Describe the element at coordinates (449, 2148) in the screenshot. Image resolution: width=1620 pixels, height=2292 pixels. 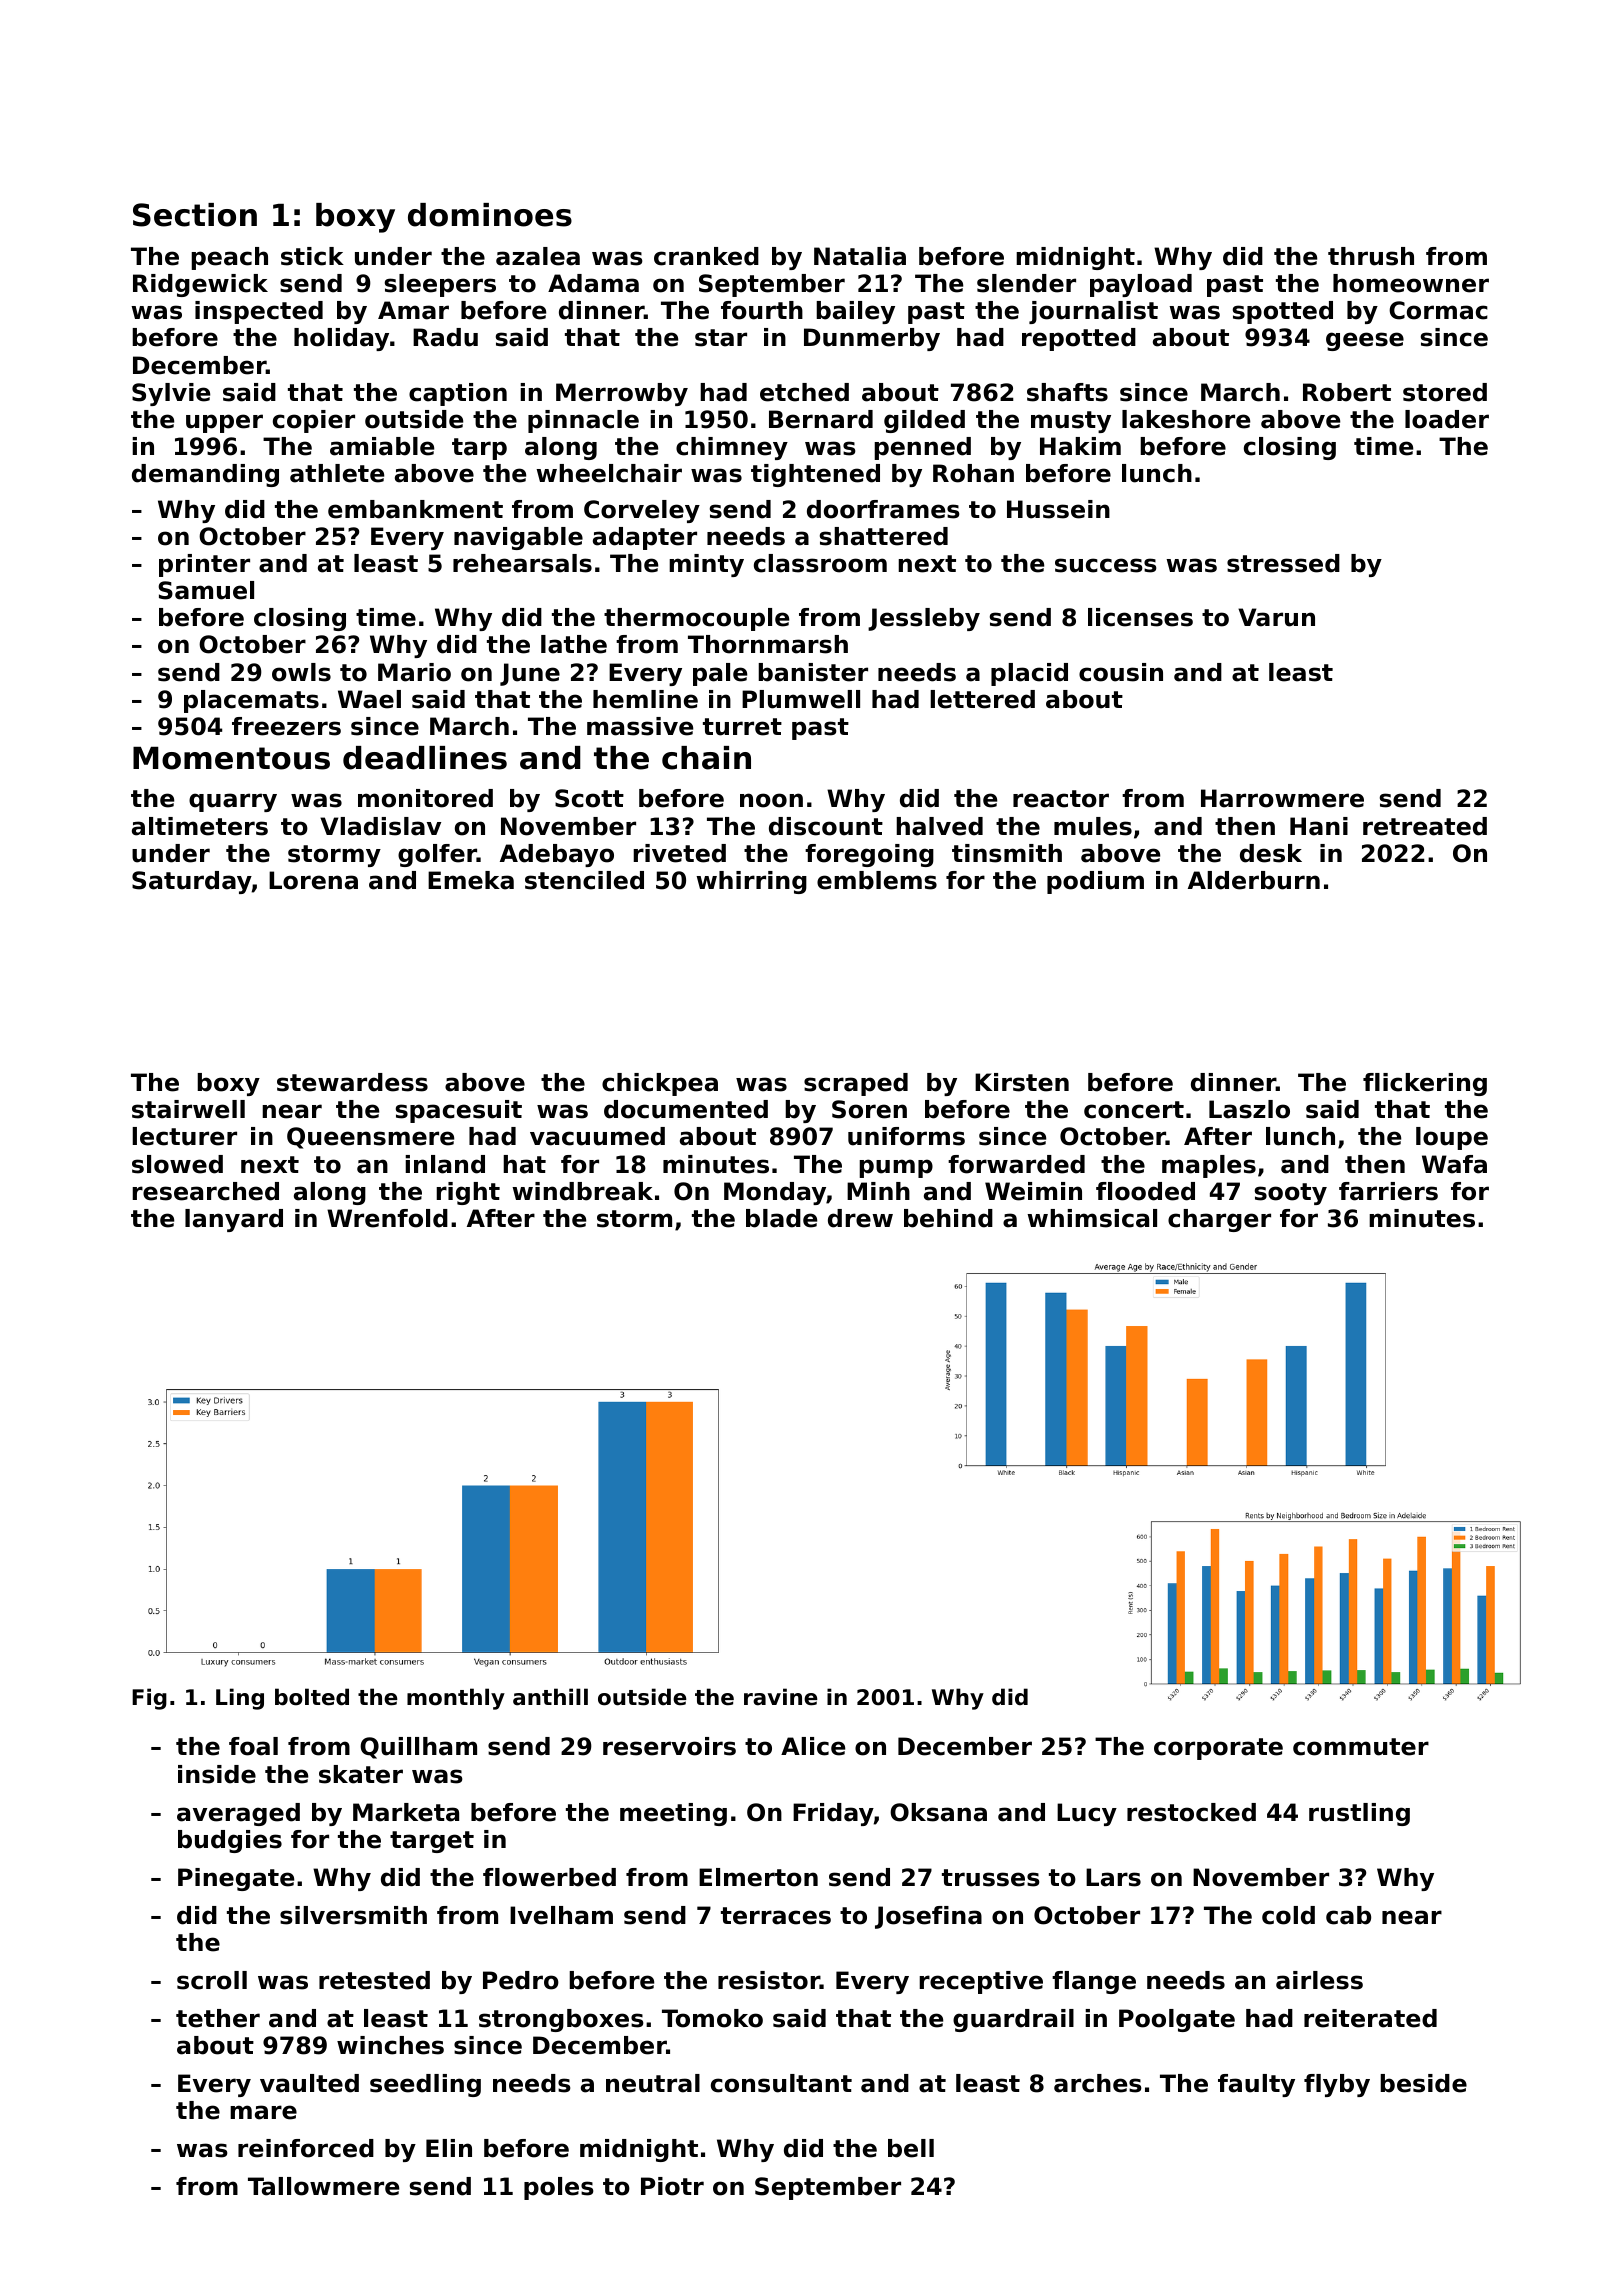
I see `Elin` at that location.
